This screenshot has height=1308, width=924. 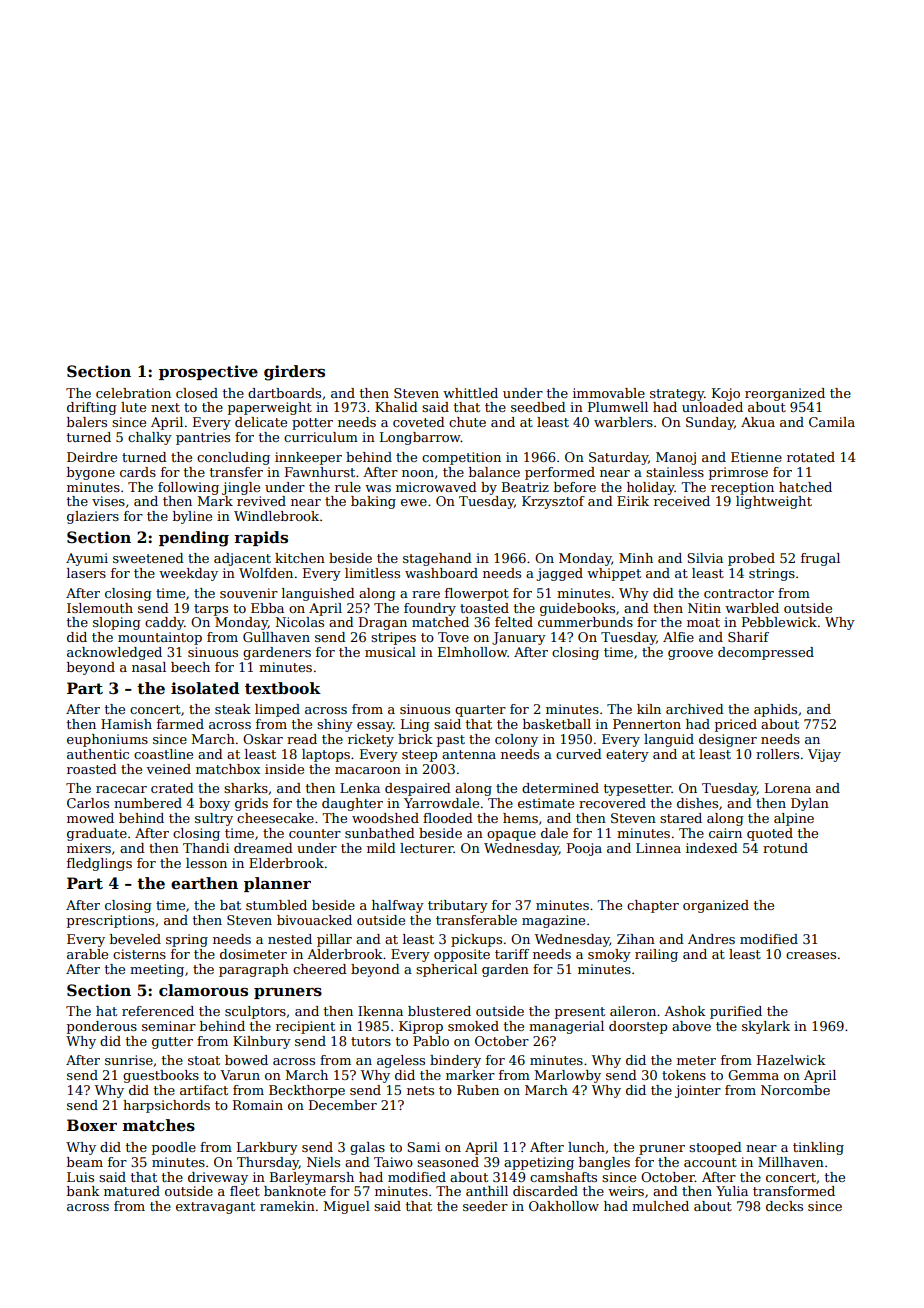 I want to click on seminar, so click(x=169, y=1026).
